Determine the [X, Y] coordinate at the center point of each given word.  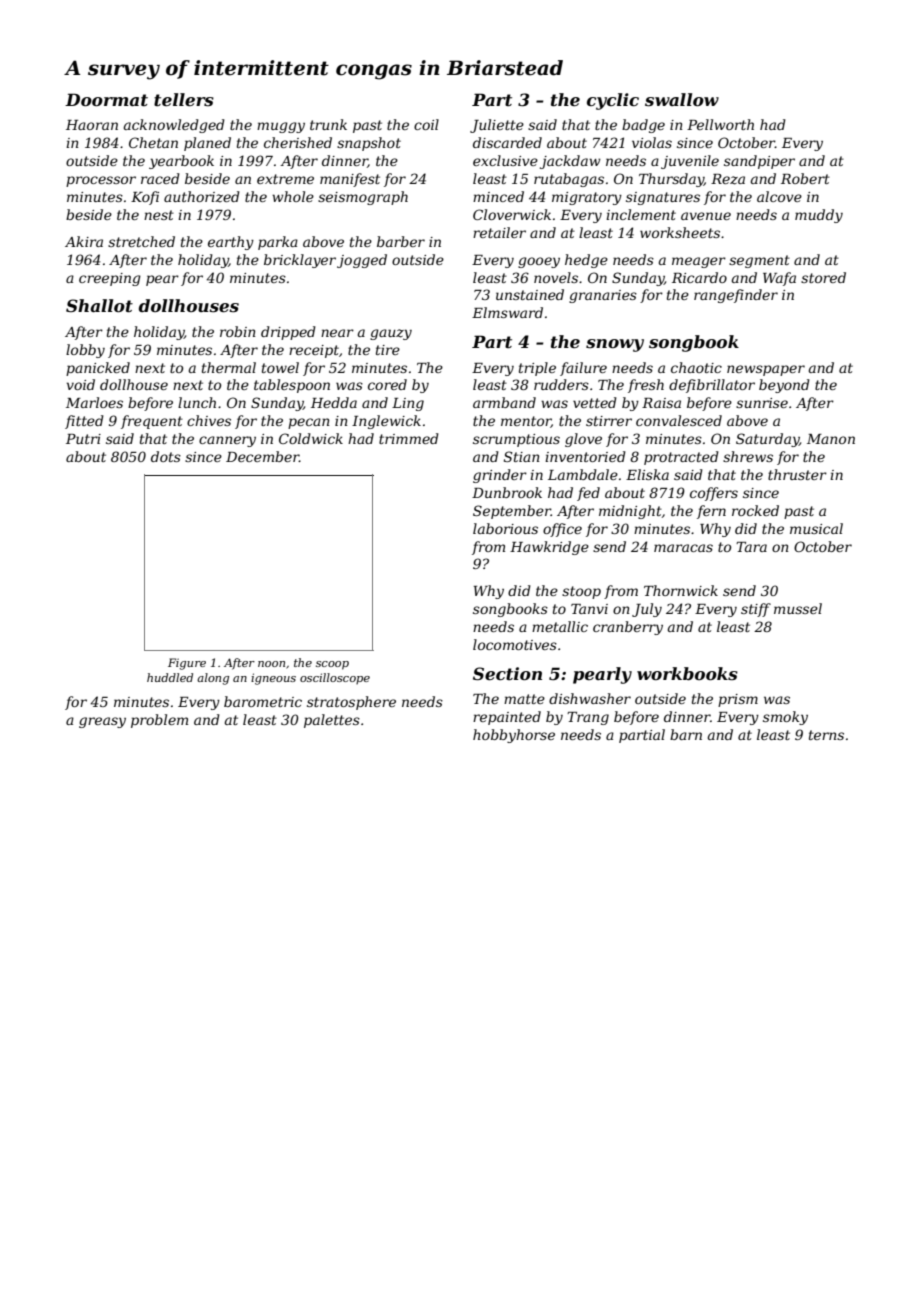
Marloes [94, 402]
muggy [281, 127]
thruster [797, 474]
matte [524, 699]
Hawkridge [549, 548]
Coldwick [311, 438]
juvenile [690, 162]
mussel [798, 608]
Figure [187, 664]
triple [537, 369]
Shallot [99, 305]
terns [826, 735]
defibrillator [712, 386]
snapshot [369, 144]
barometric [263, 701]
